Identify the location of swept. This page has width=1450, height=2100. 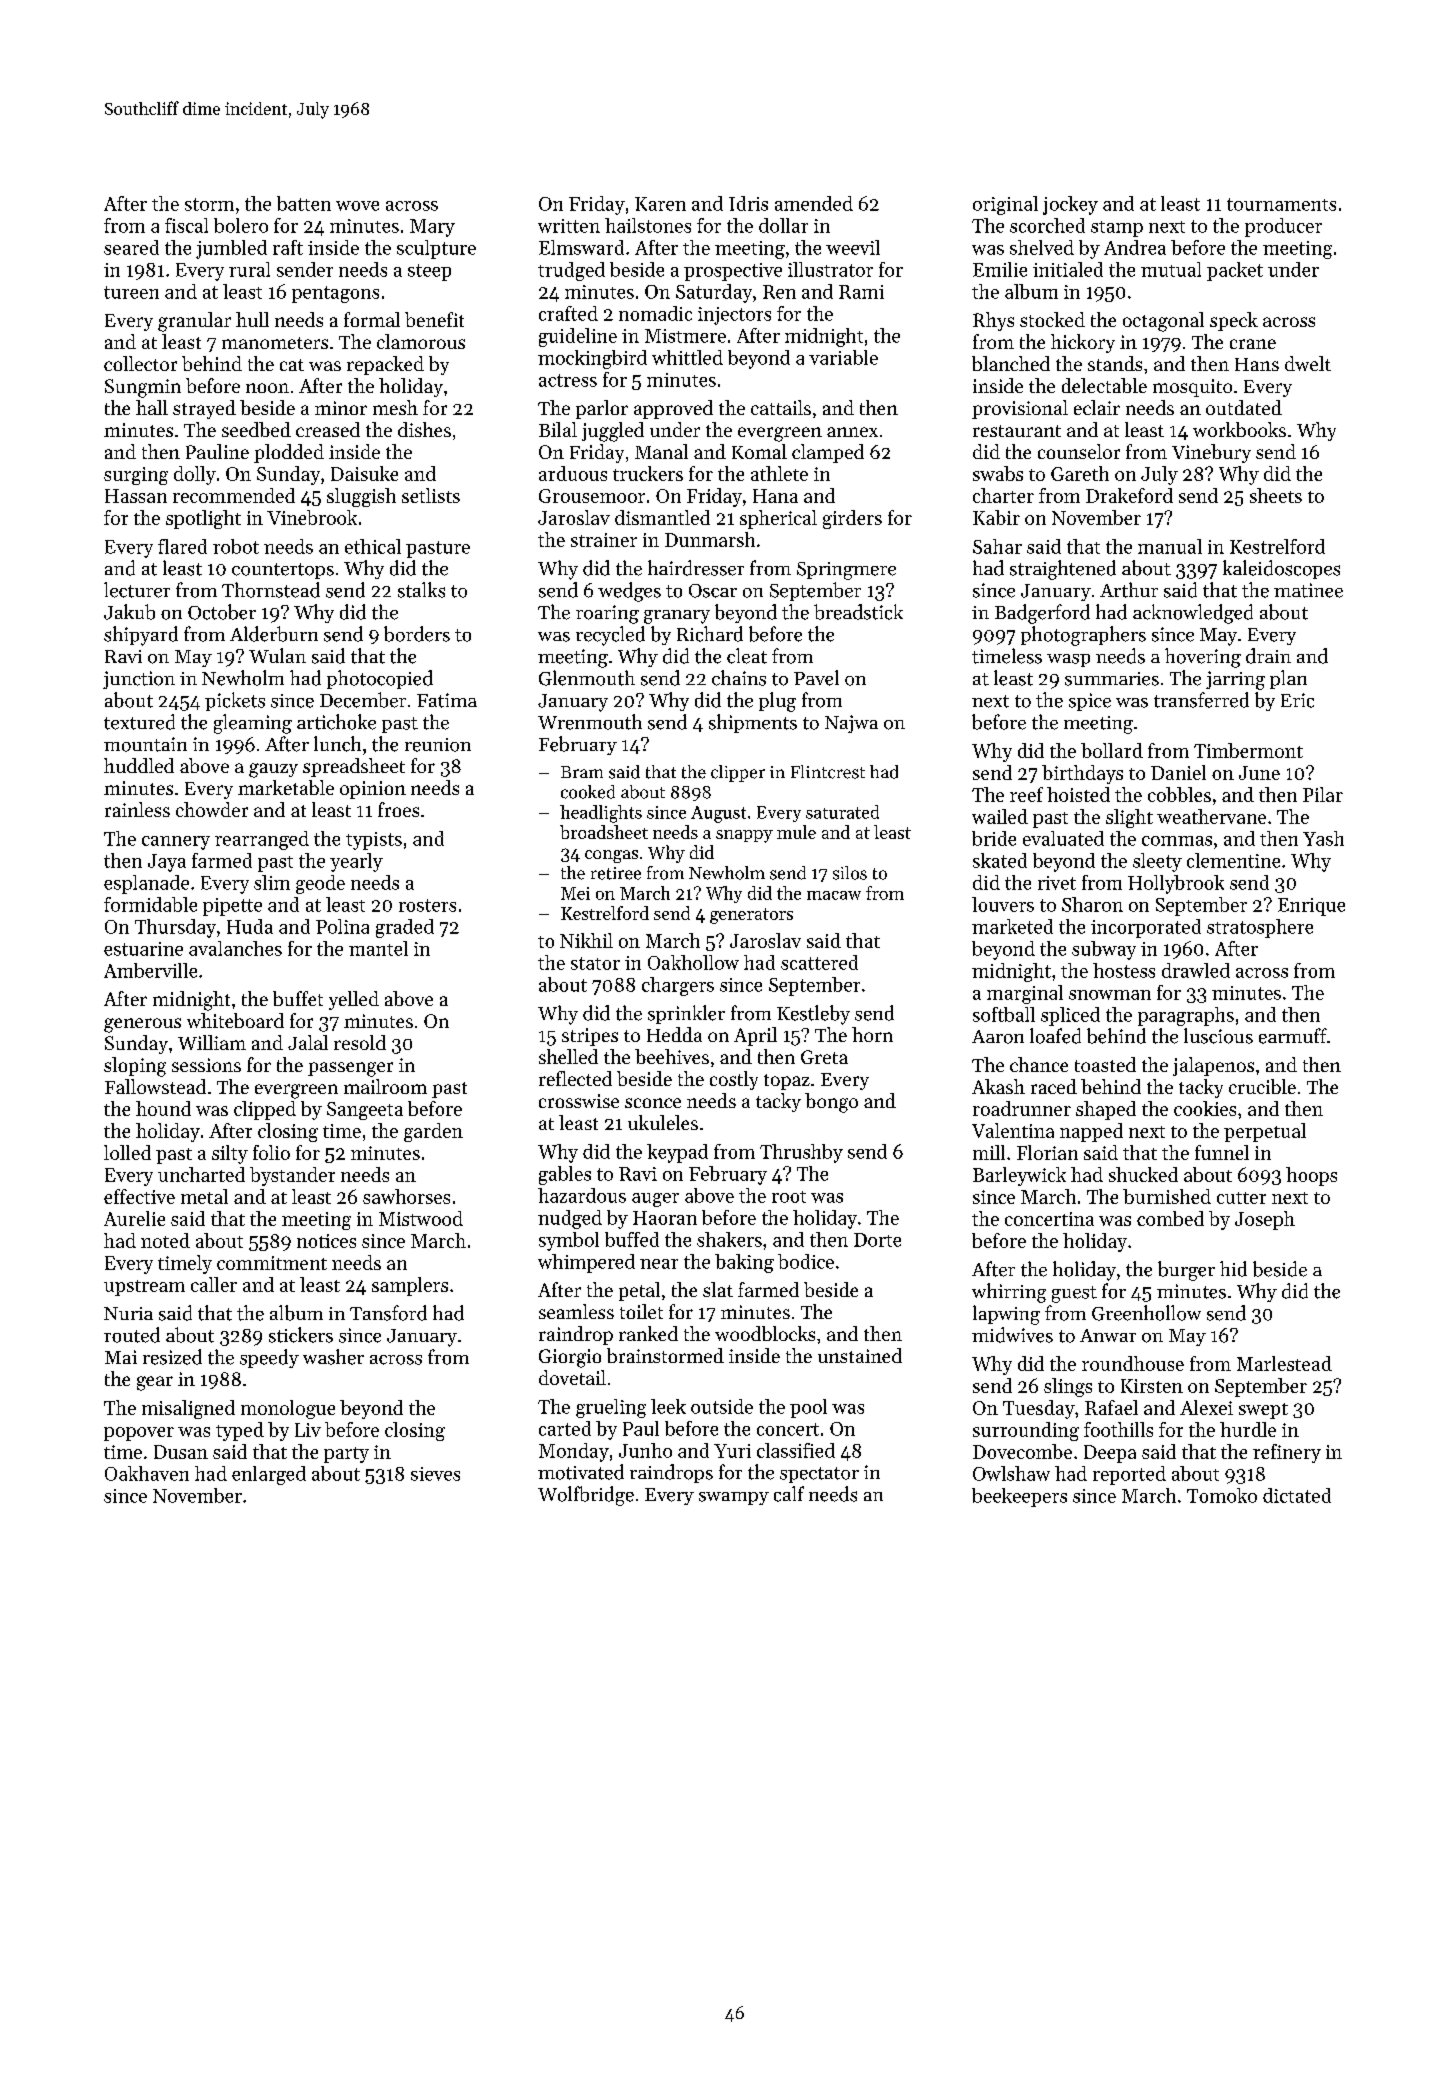
(1263, 1411).
